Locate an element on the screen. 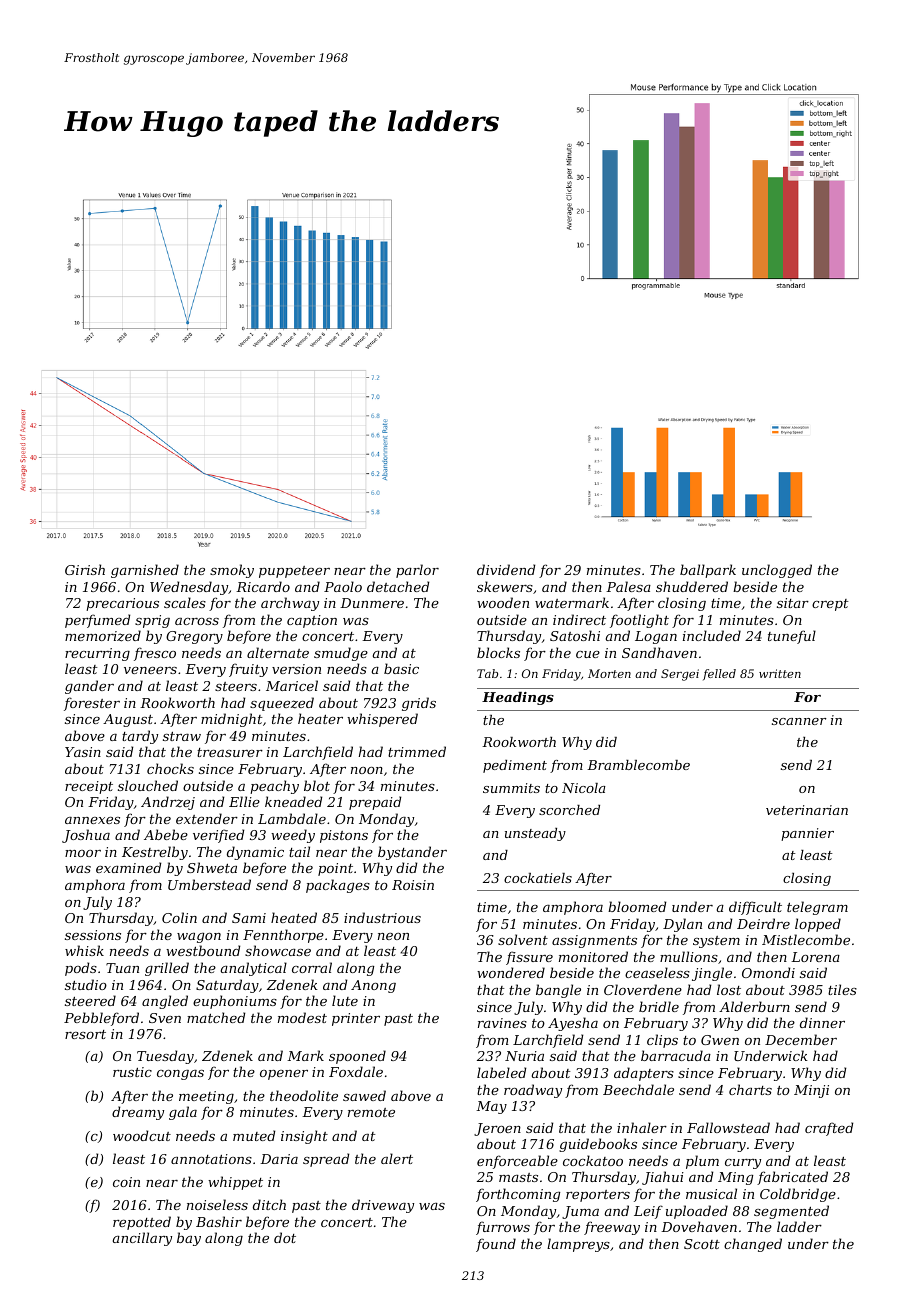 This screenshot has height=1308, width=924. guidebooks is located at coordinates (598, 1145).
